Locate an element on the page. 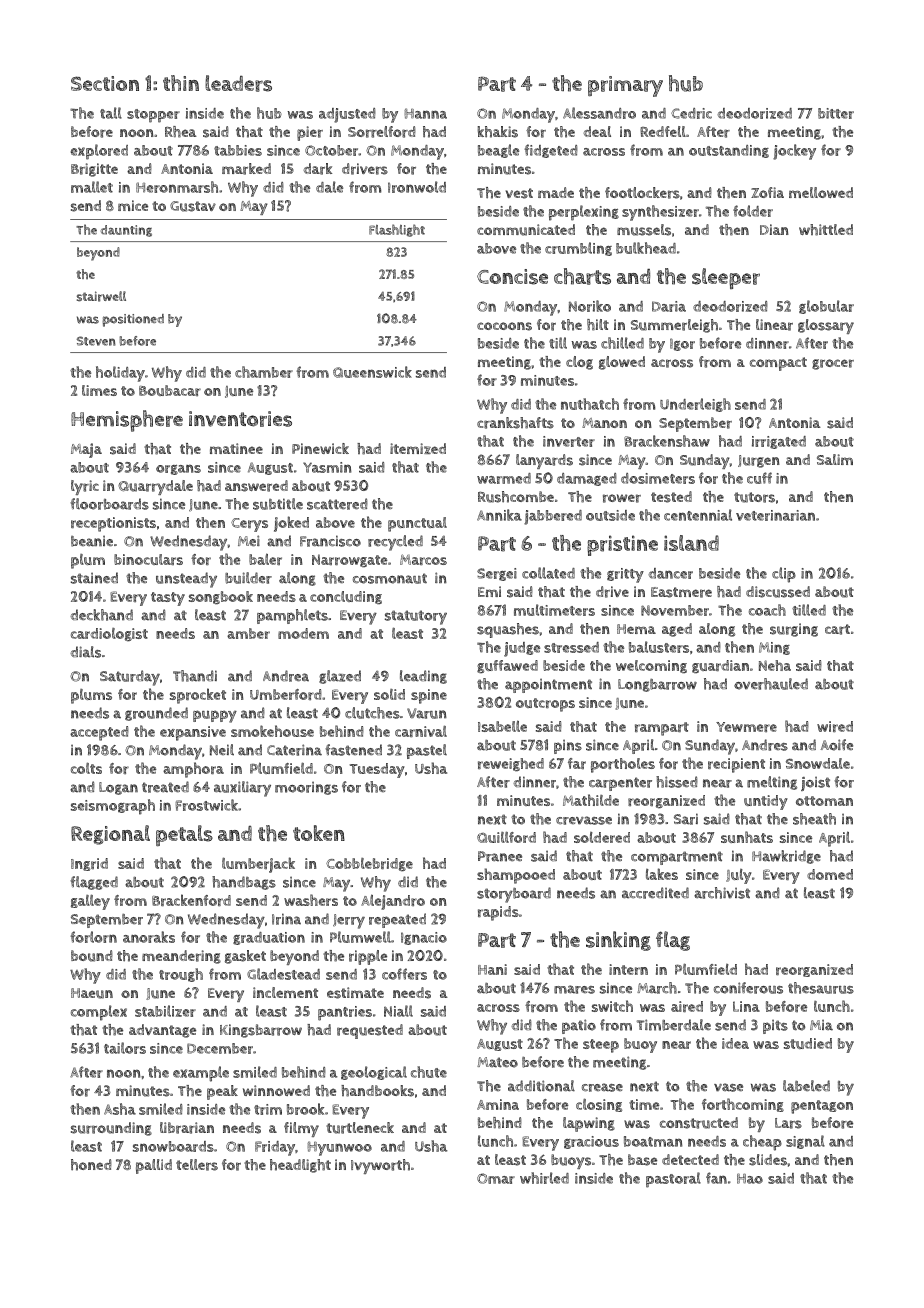 Image resolution: width=924 pixels, height=1308 pixels. Cobblebridge is located at coordinates (369, 865).
